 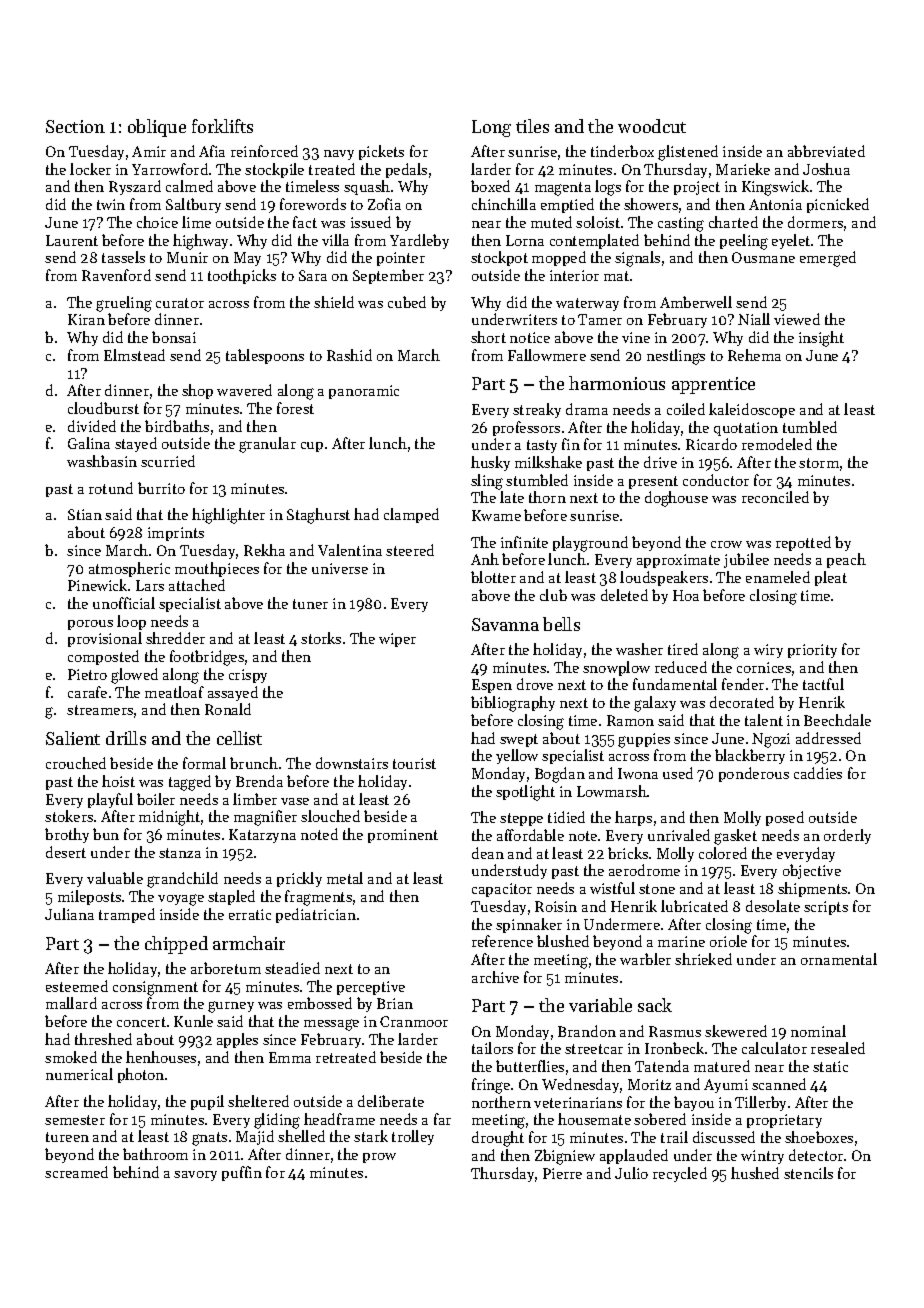 What do you see at coordinates (157, 128) in the screenshot?
I see `oblique` at bounding box center [157, 128].
